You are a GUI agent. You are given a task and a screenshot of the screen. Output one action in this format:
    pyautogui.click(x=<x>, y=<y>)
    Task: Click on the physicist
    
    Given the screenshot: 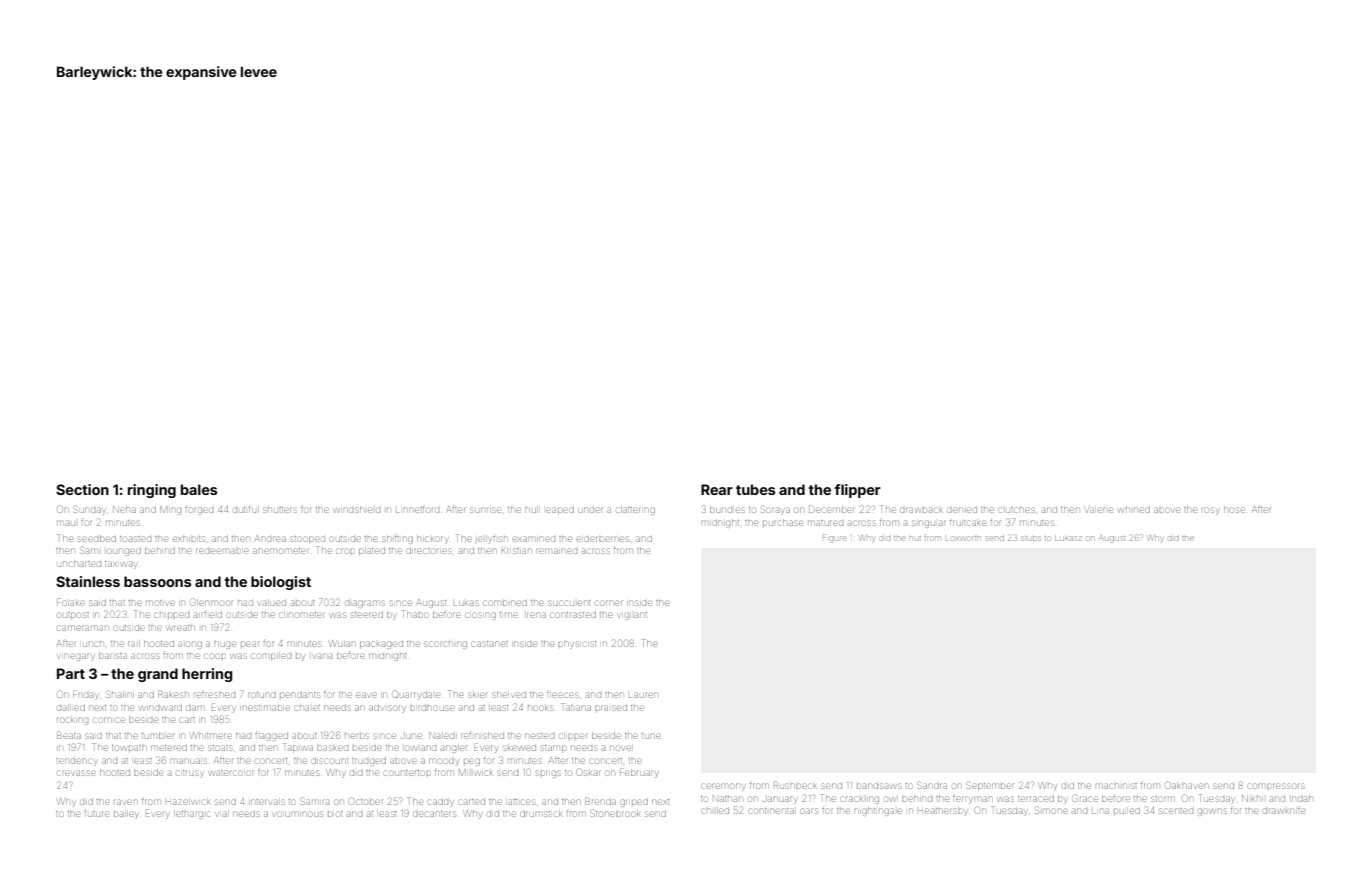 What is the action you would take?
    pyautogui.click(x=577, y=645)
